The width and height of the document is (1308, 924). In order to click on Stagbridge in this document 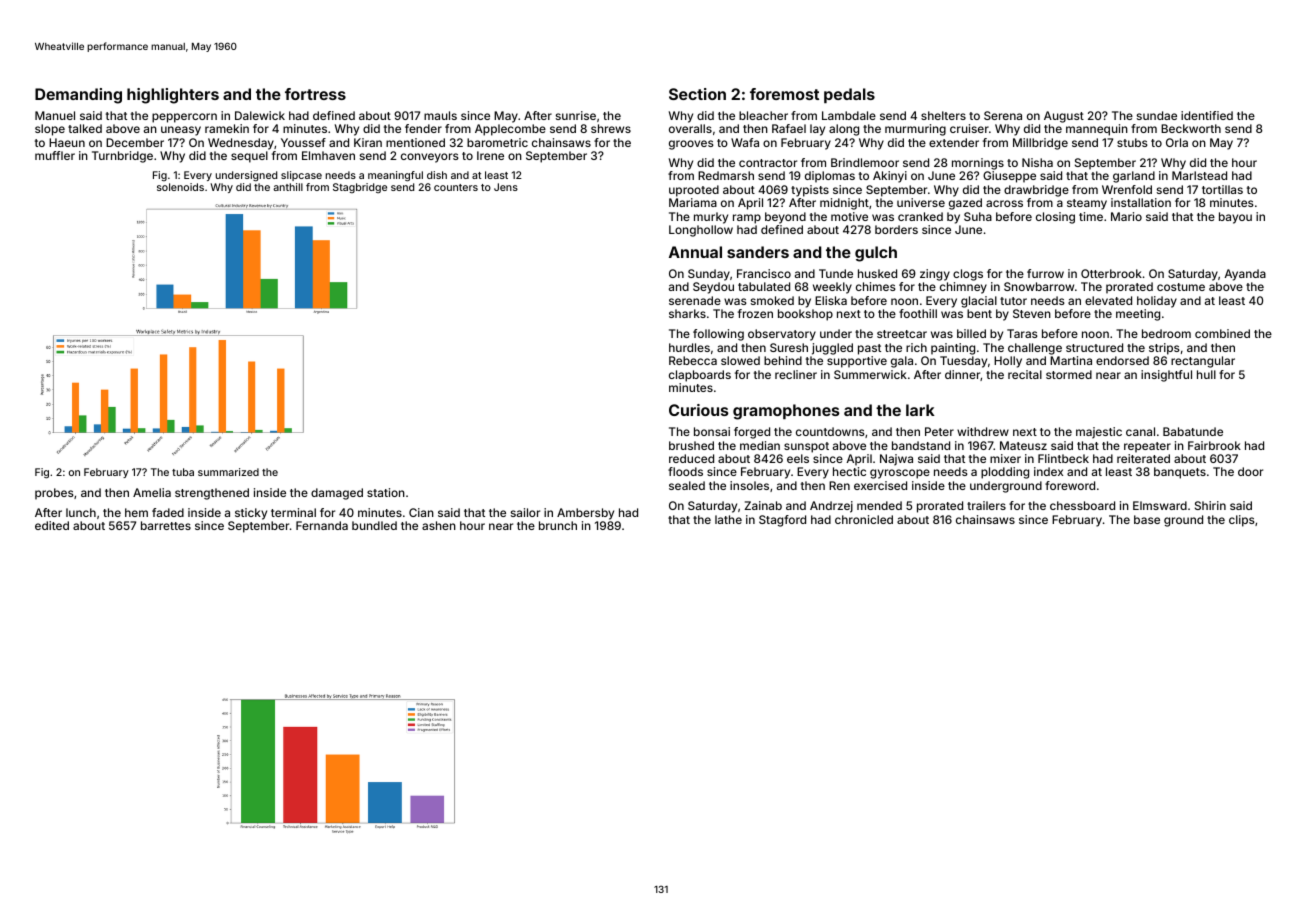, I will do `click(360, 188)`.
